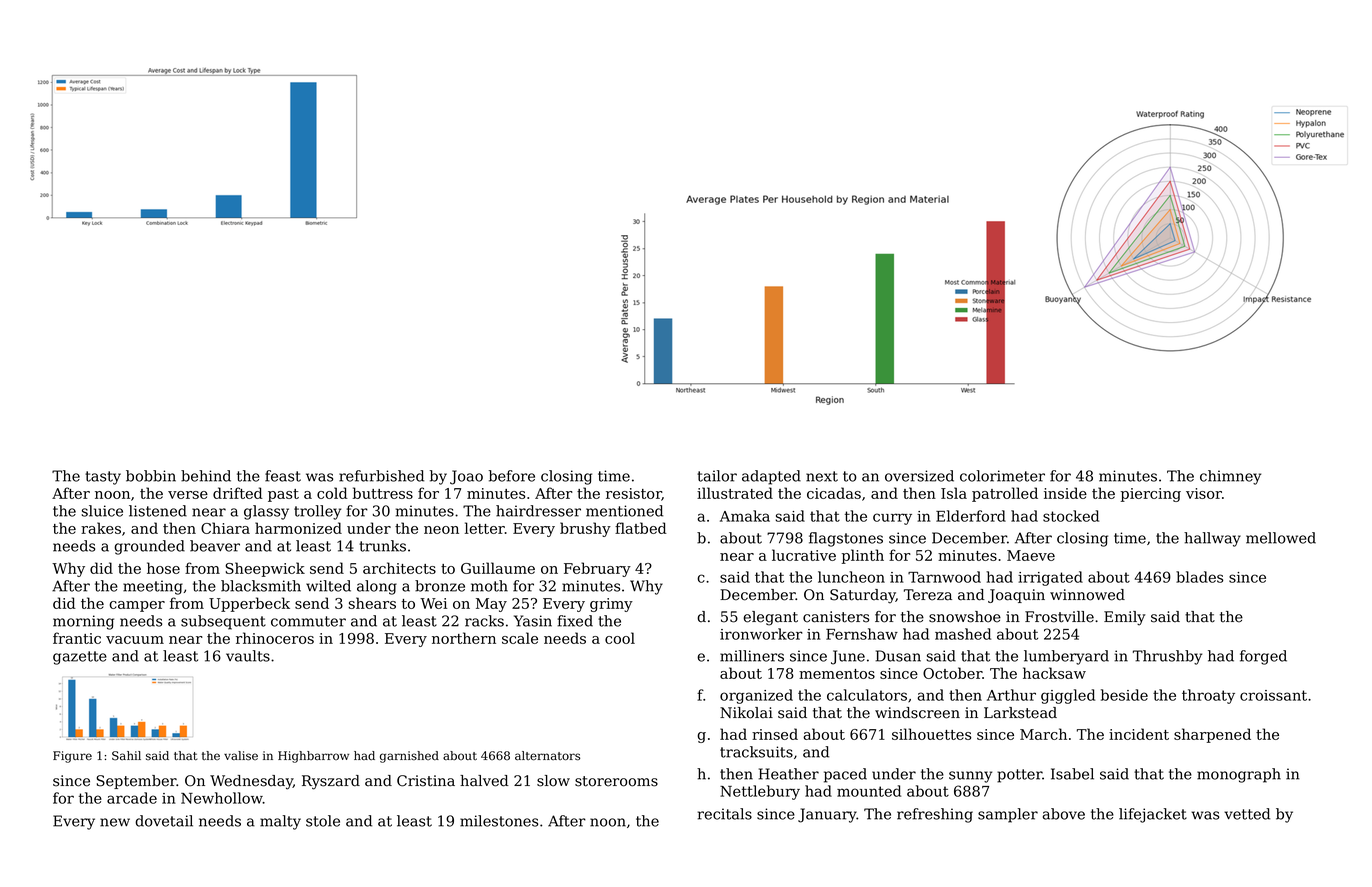 Image resolution: width=1372 pixels, height=887 pixels. Describe the element at coordinates (822, 476) in the document. I see `next` at that location.
